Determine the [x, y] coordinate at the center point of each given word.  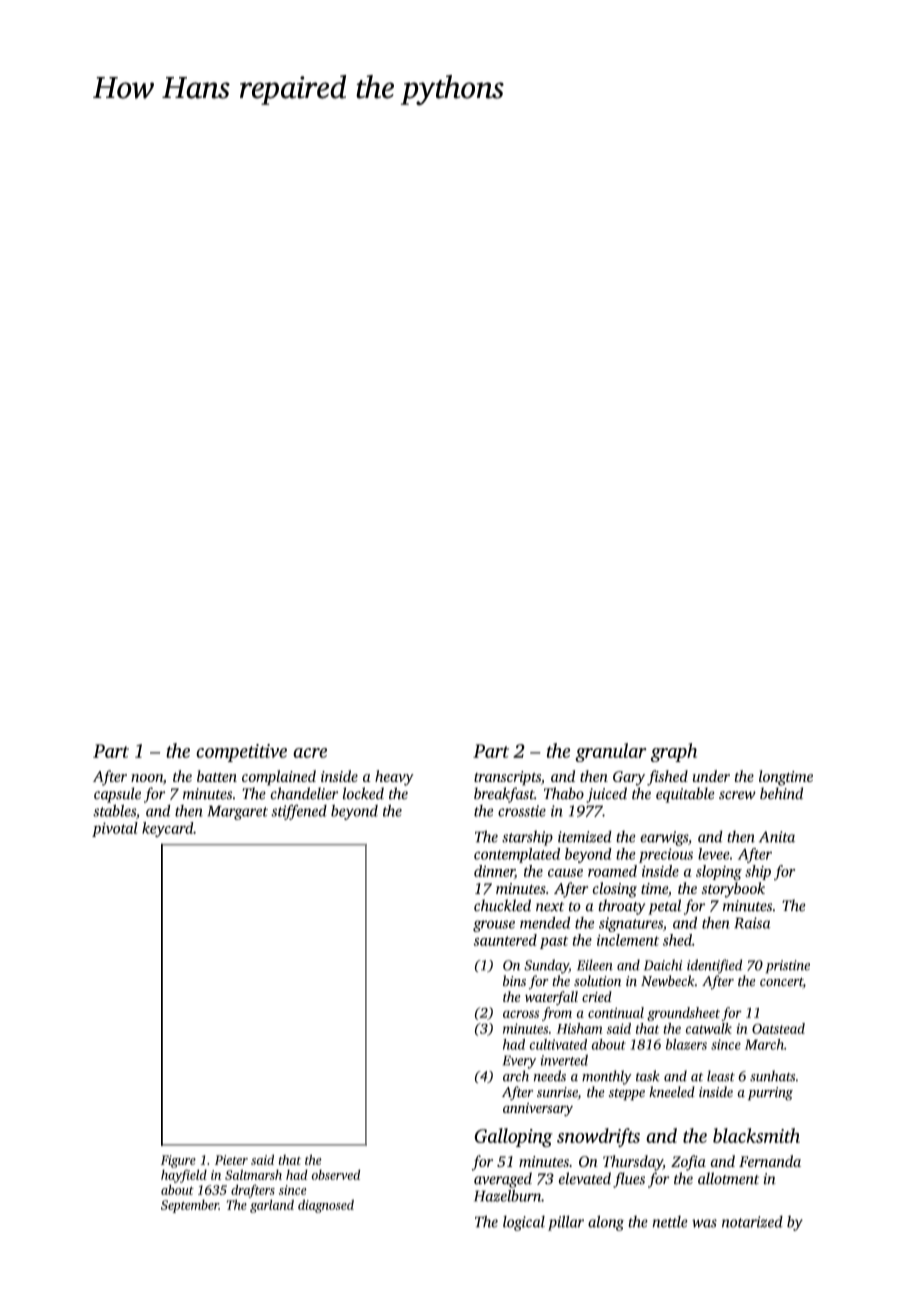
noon [147, 778]
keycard [167, 829]
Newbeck [668, 981]
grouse [494, 926]
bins [514, 981]
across [521, 1014]
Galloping [513, 1137]
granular [611, 752]
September [190, 1206]
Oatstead [778, 1028]
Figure [178, 1161]
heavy [394, 778]
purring [770, 1094]
